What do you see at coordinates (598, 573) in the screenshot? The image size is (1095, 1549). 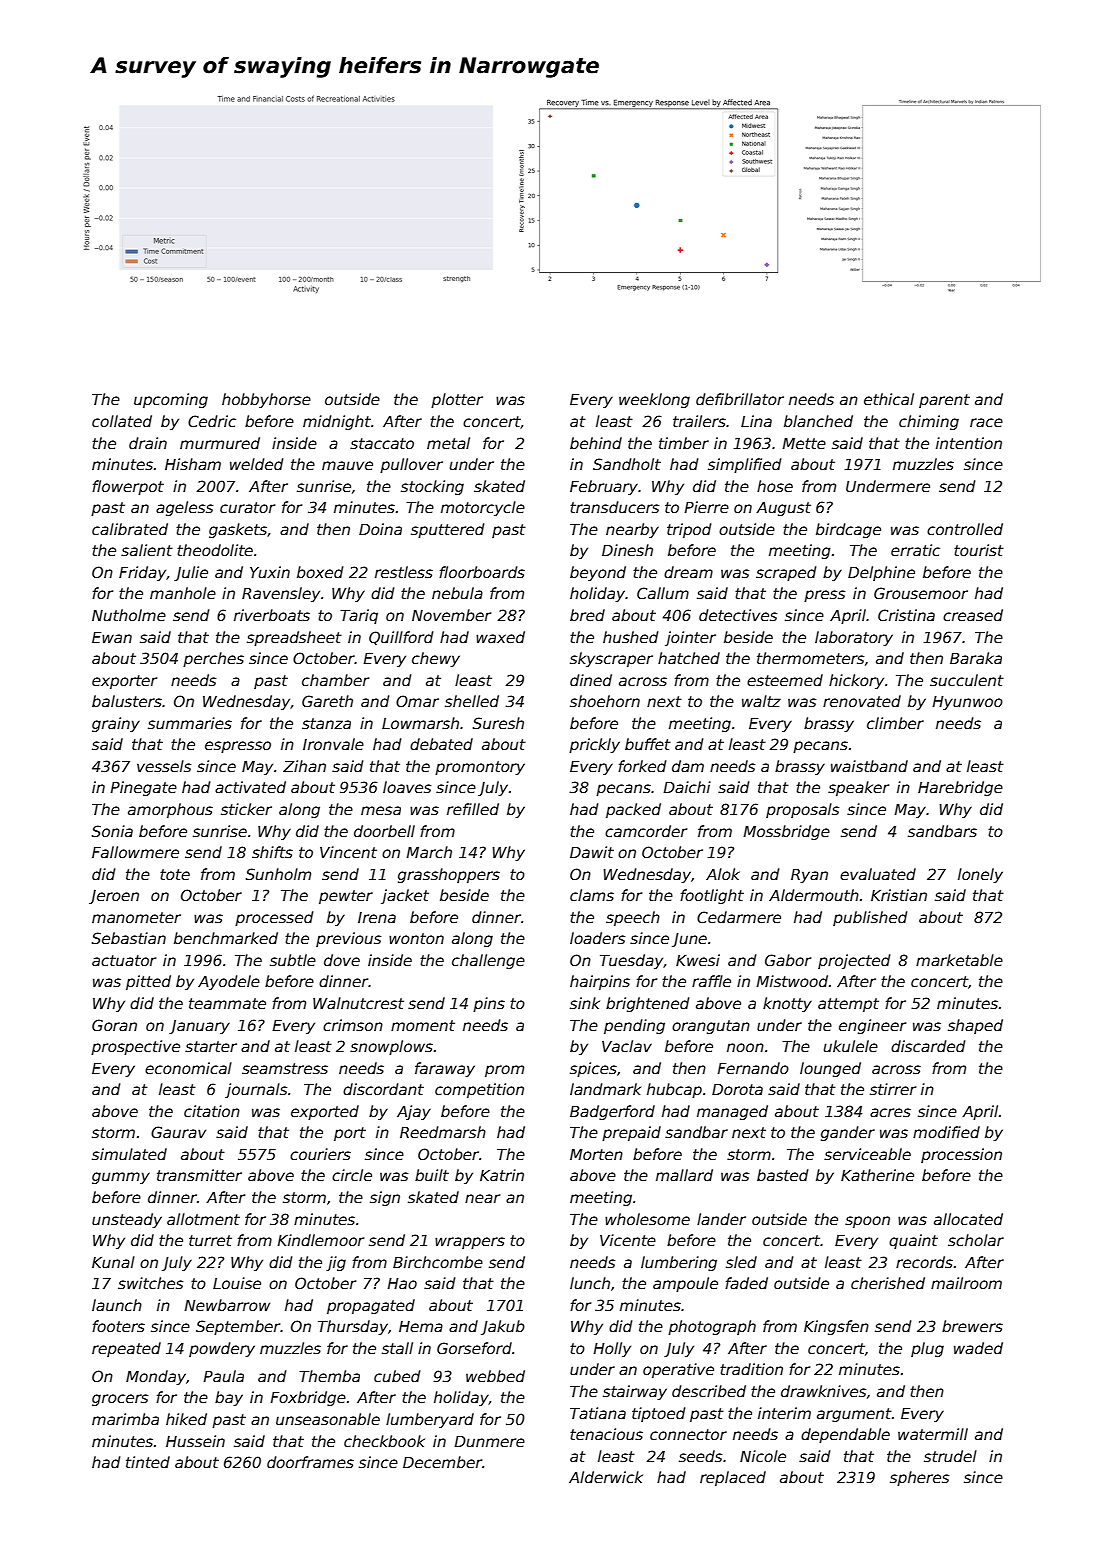 I see `beyond` at bounding box center [598, 573].
